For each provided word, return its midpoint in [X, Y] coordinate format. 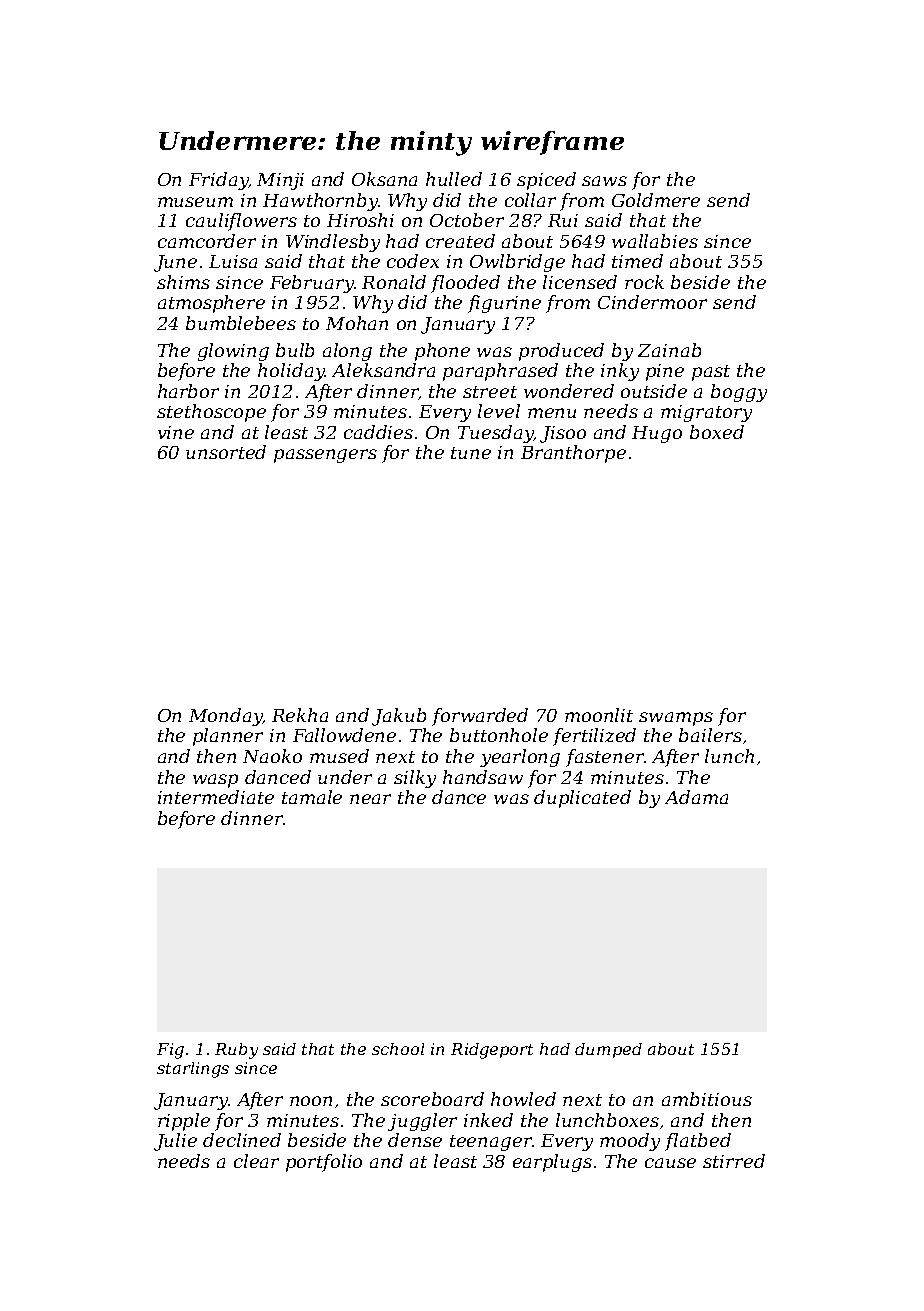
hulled [454, 179]
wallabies [655, 241]
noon [311, 1101]
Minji [280, 181]
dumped [608, 1050]
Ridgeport [492, 1051]
